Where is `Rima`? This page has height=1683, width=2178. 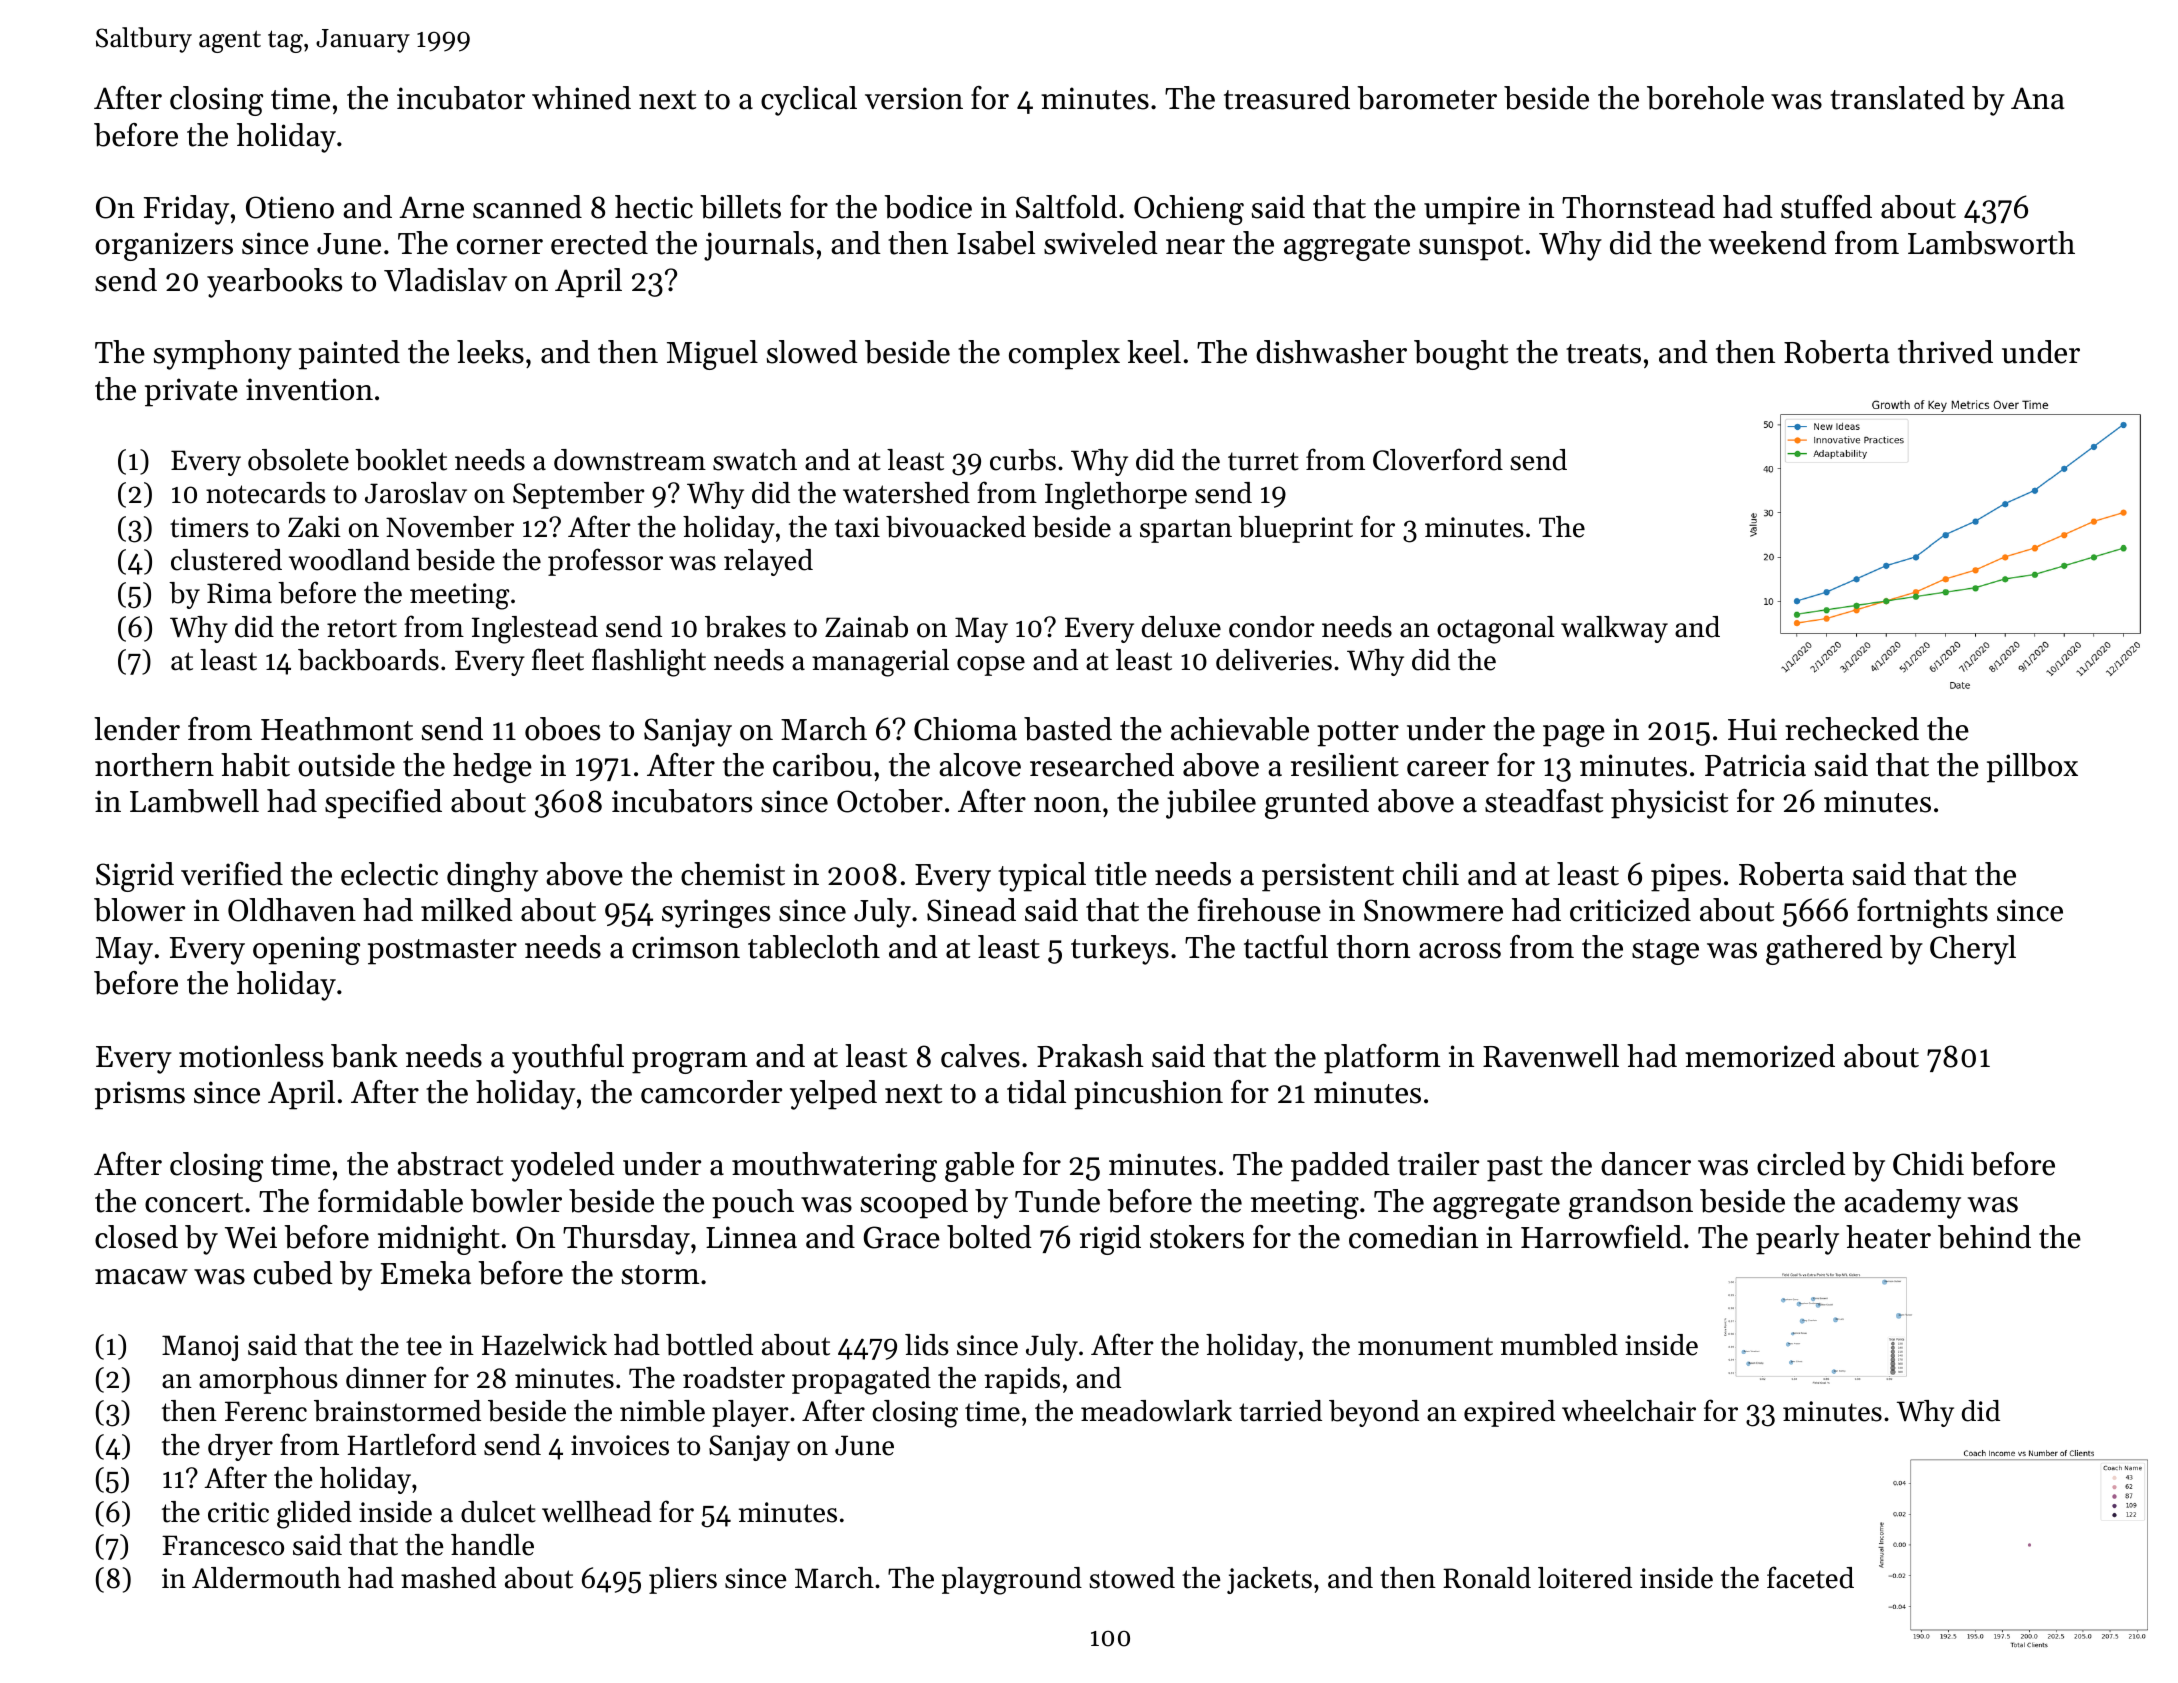 Rima is located at coordinates (239, 593).
